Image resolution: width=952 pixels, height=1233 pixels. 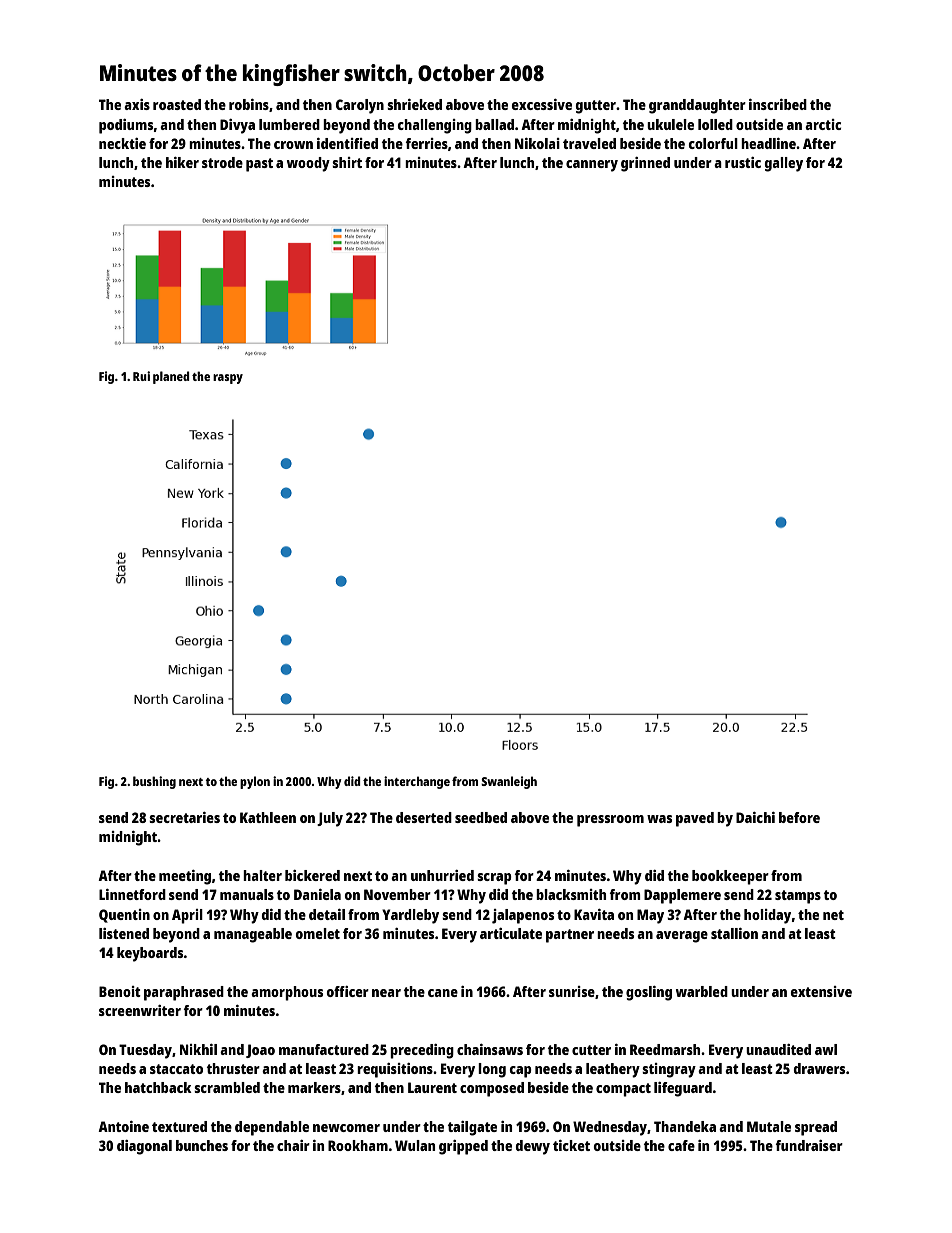 What do you see at coordinates (592, 166) in the screenshot?
I see `cannery` at bounding box center [592, 166].
